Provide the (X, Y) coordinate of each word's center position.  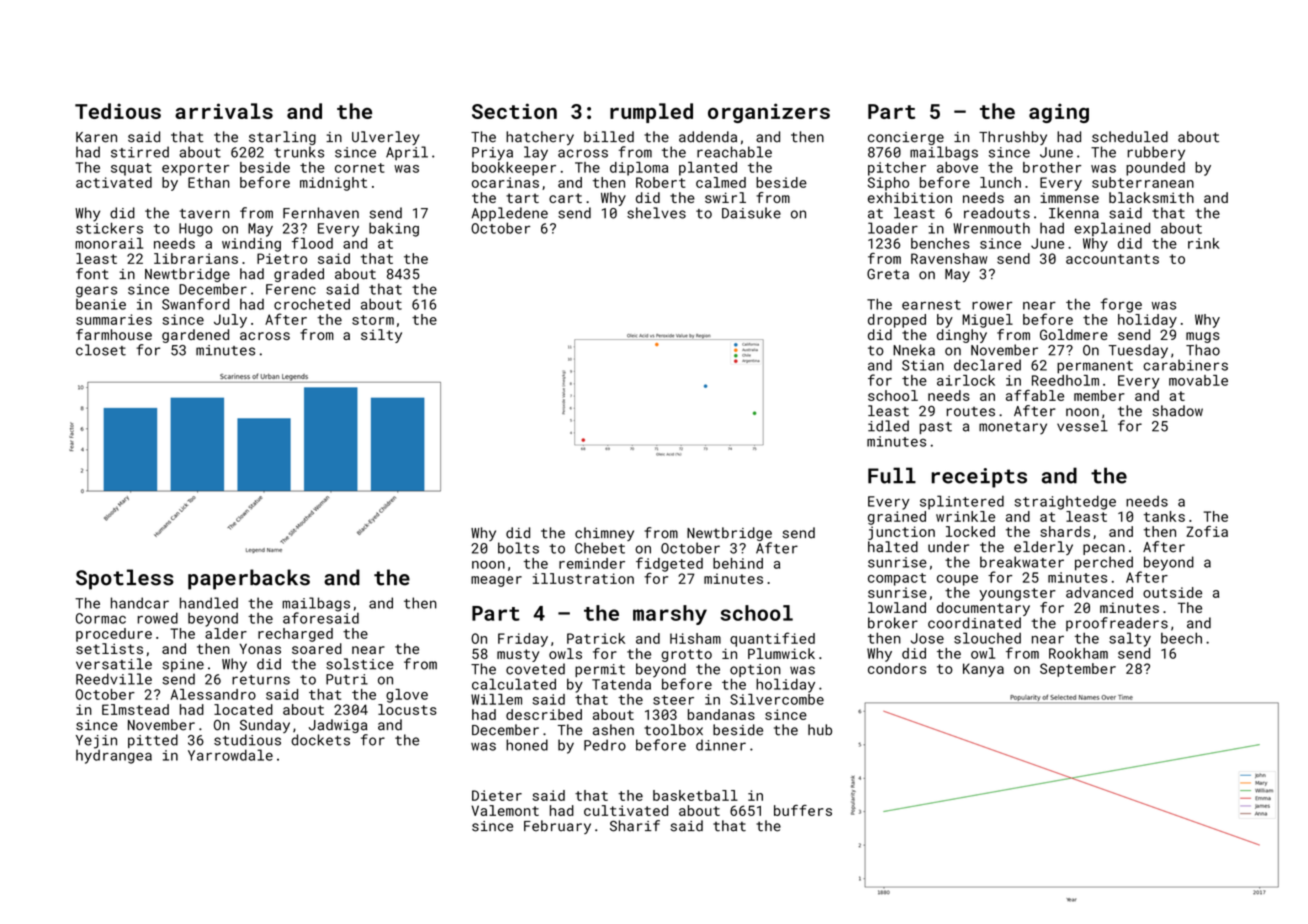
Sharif (635, 826)
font (92, 274)
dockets (320, 740)
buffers (803, 810)
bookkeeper (514, 169)
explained (1112, 229)
